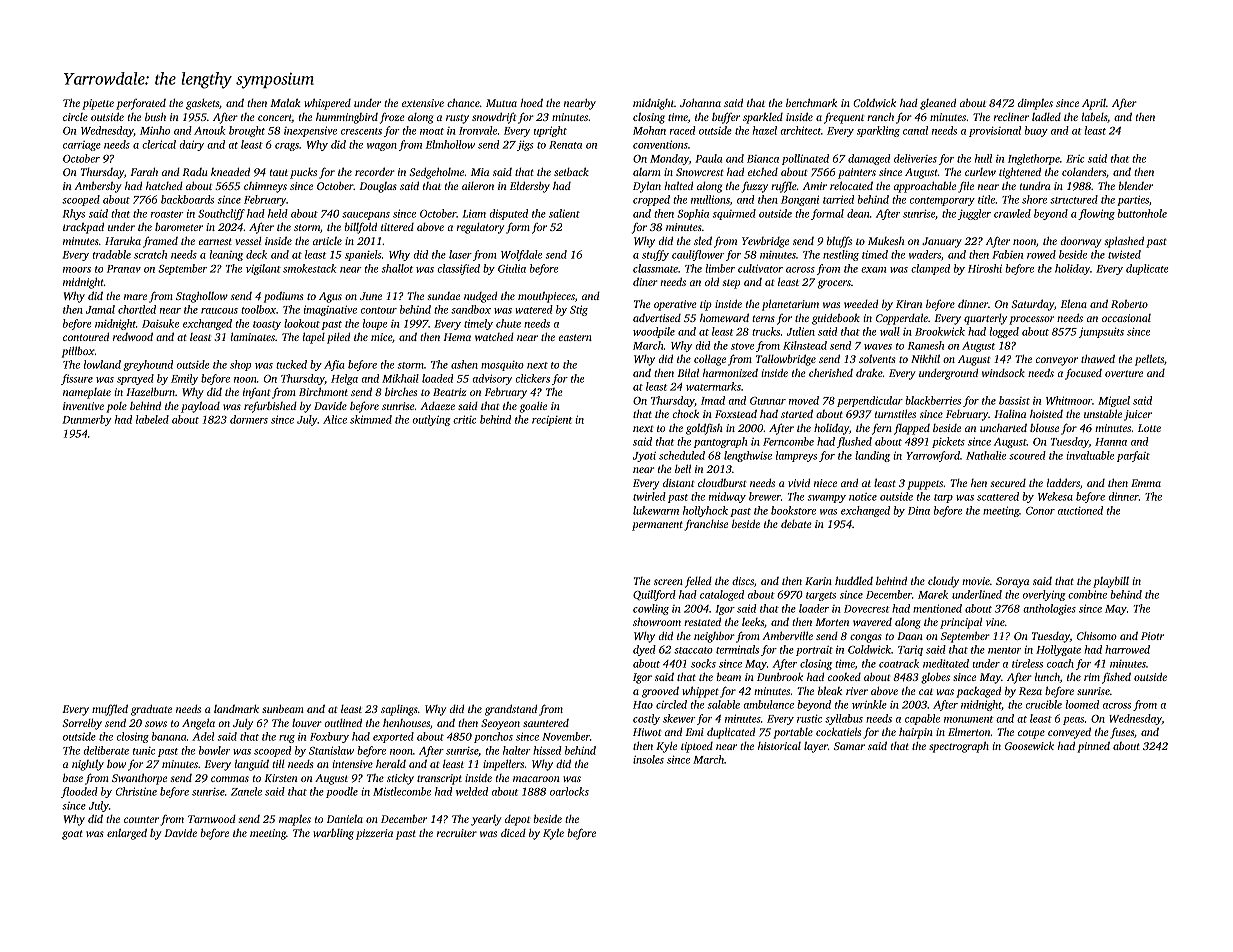 The height and width of the image is (952, 1233). I want to click on recruiter, so click(457, 833).
